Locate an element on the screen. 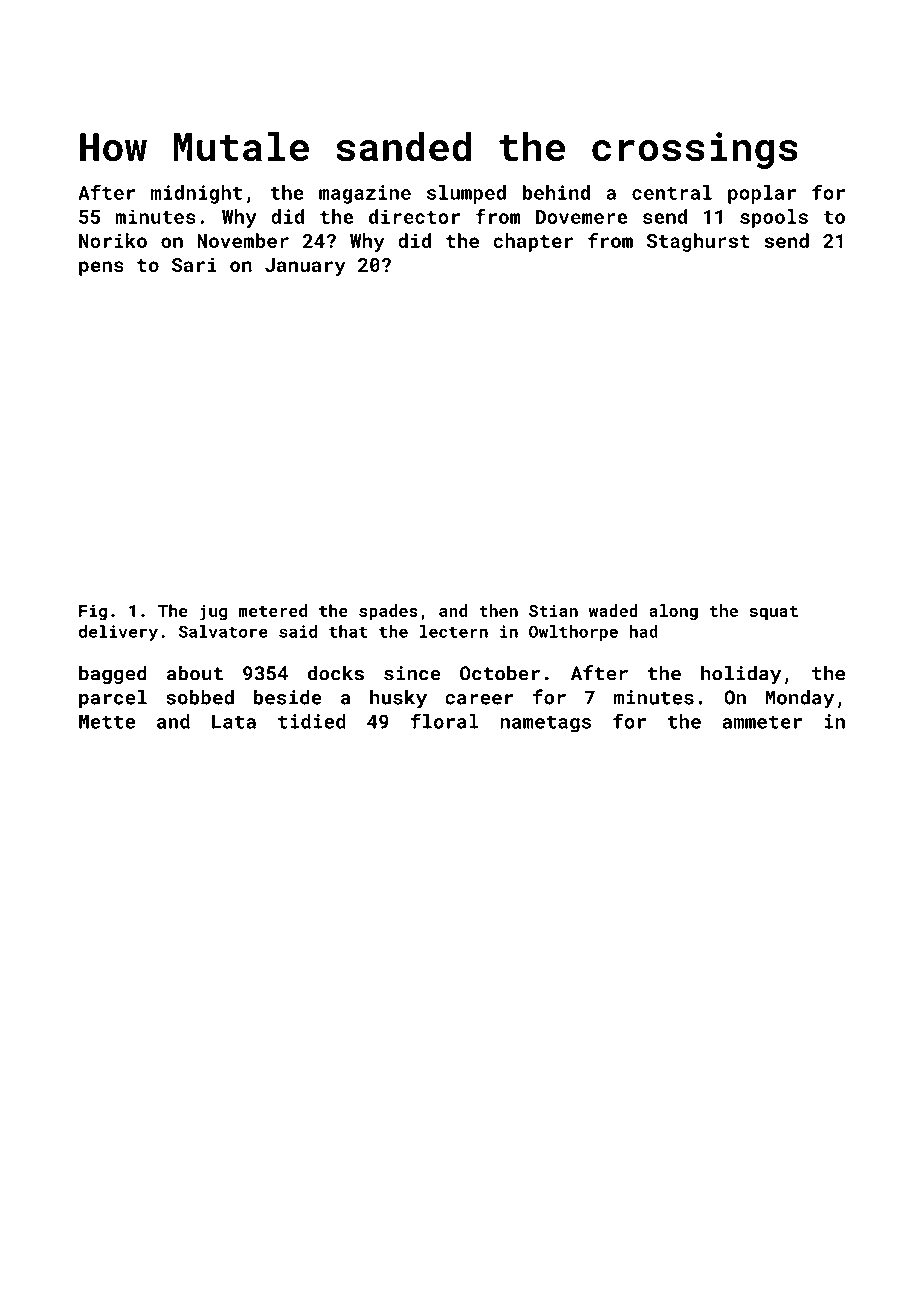 Image resolution: width=924 pixels, height=1308 pixels. chapter is located at coordinates (533, 242).
